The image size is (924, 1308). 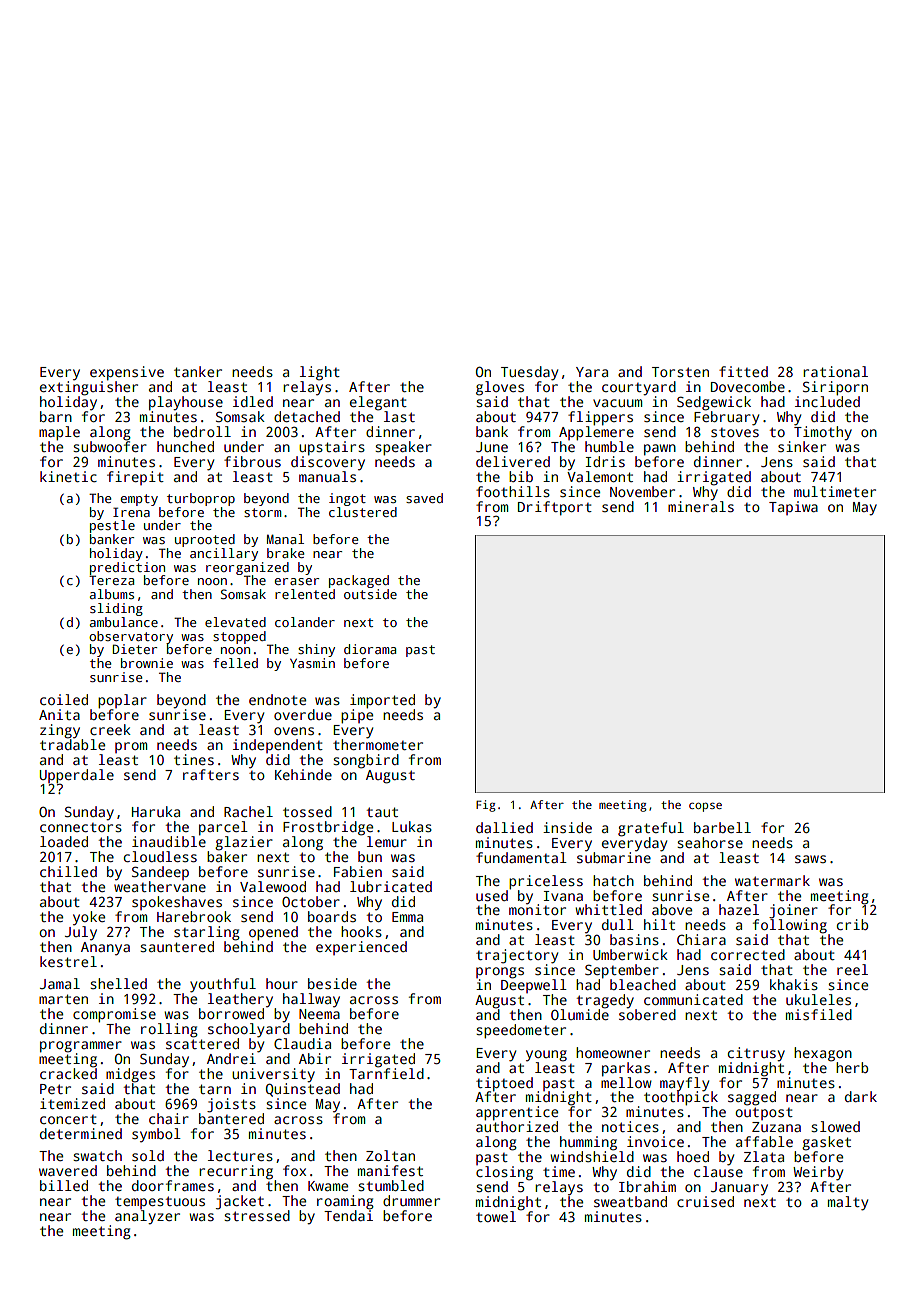 I want to click on analyzer, so click(x=147, y=1217).
